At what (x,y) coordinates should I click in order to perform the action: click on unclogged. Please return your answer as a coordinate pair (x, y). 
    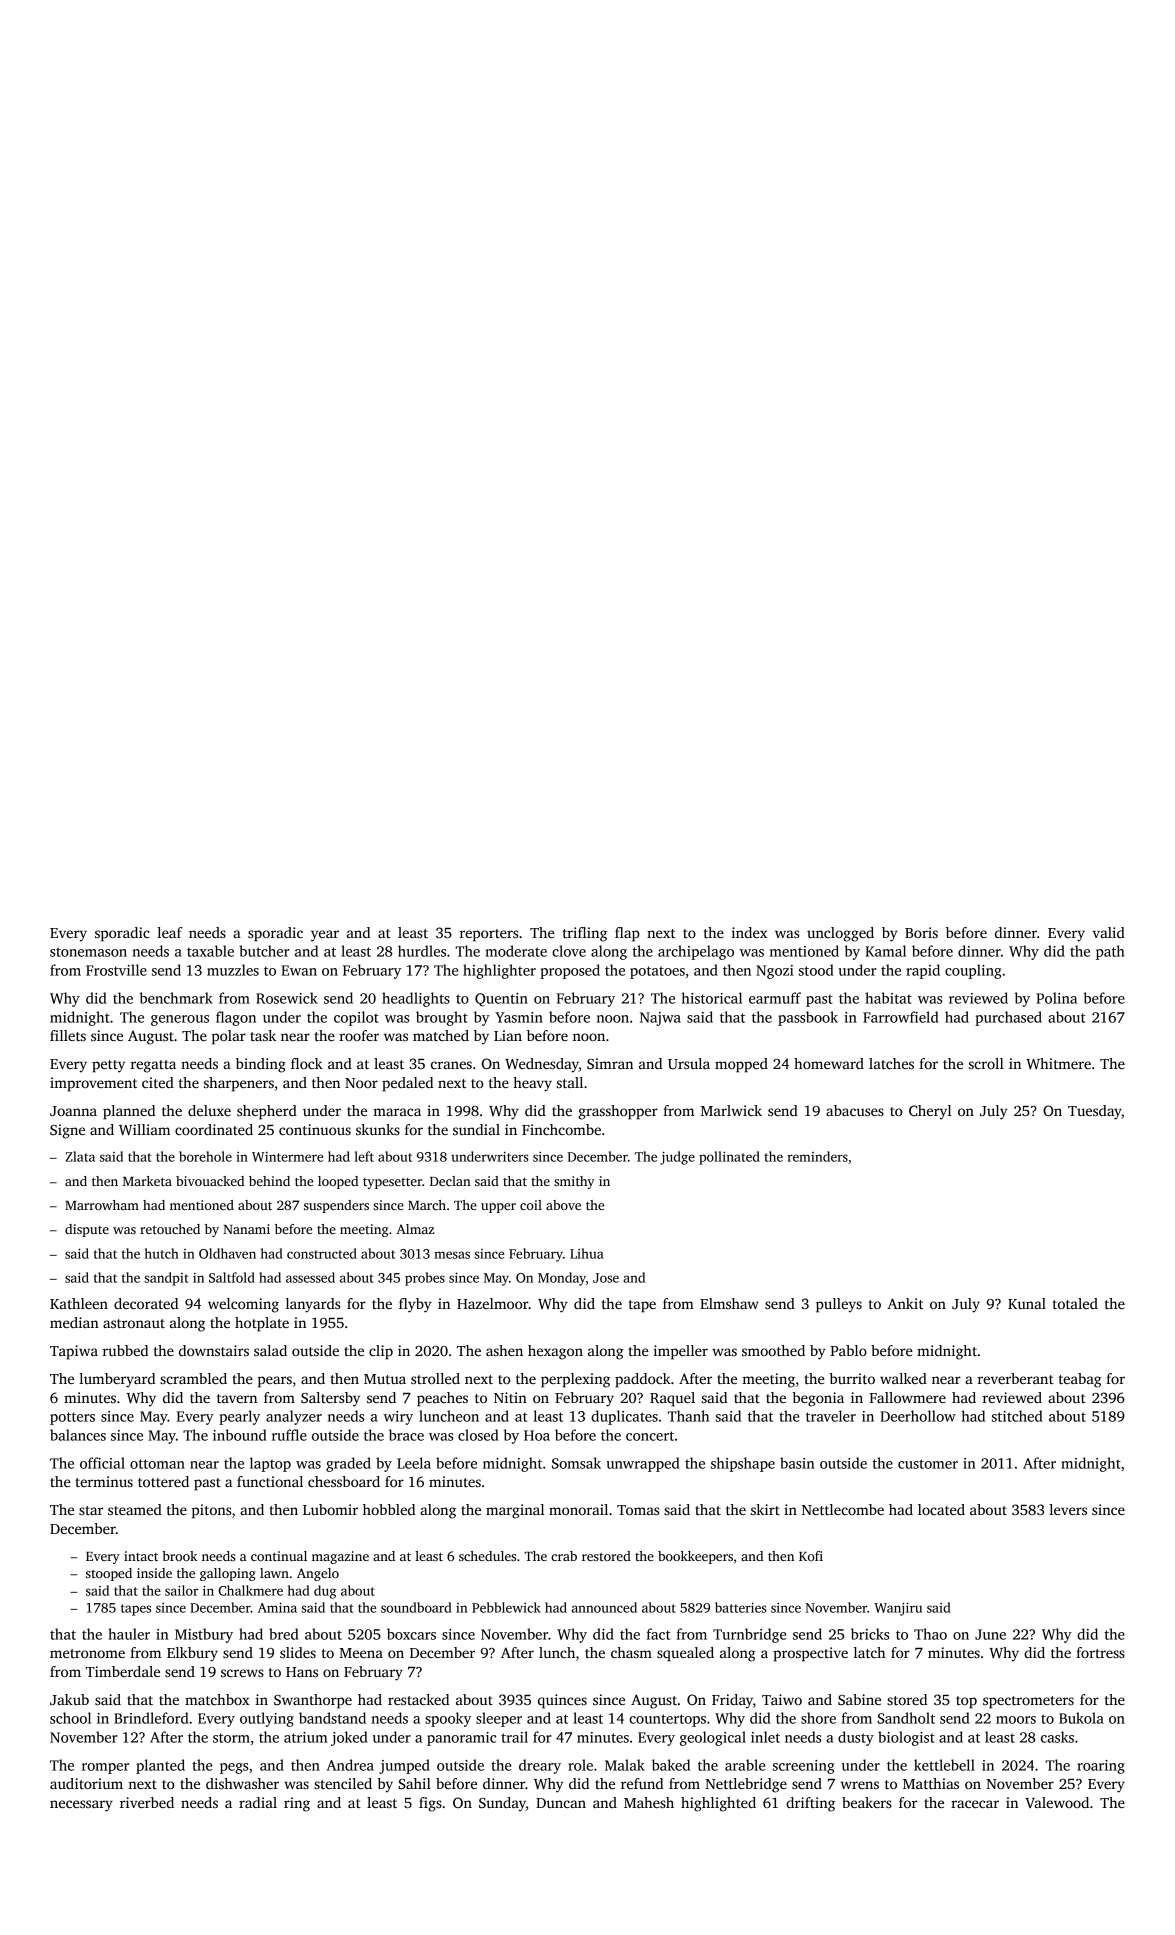
    Looking at the image, I should click on (840, 934).
